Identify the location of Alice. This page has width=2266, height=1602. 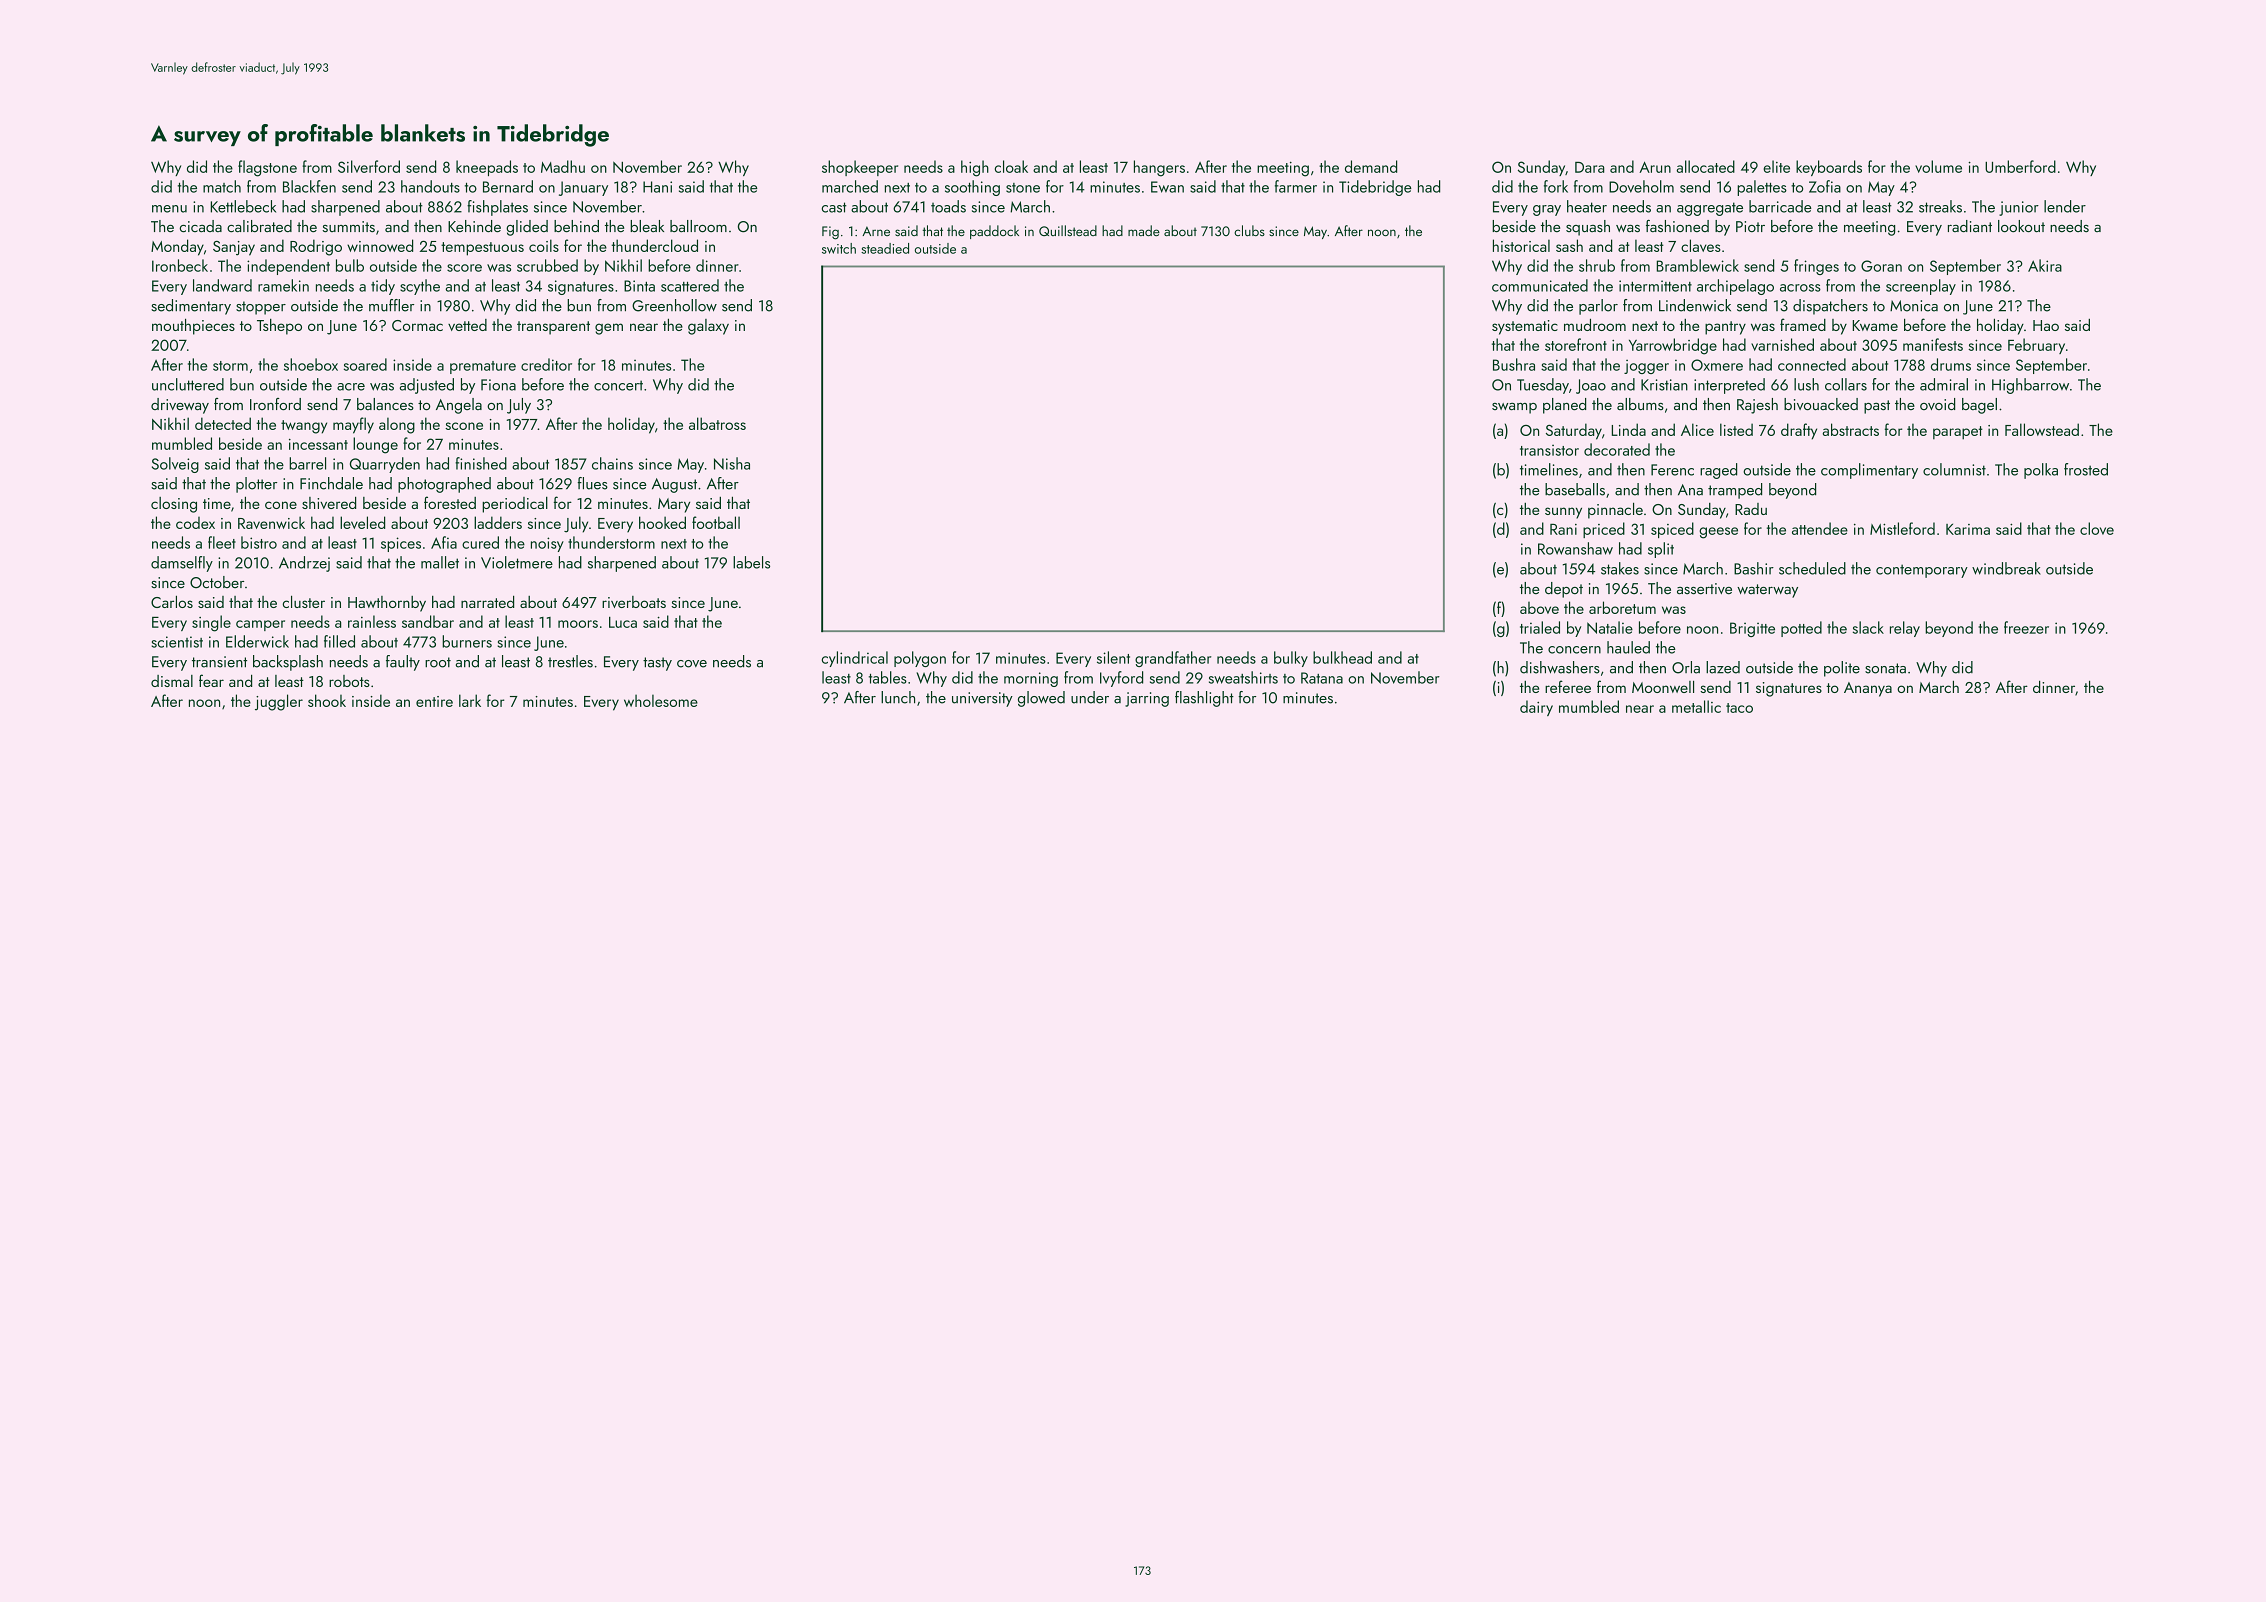
(1697, 429).
